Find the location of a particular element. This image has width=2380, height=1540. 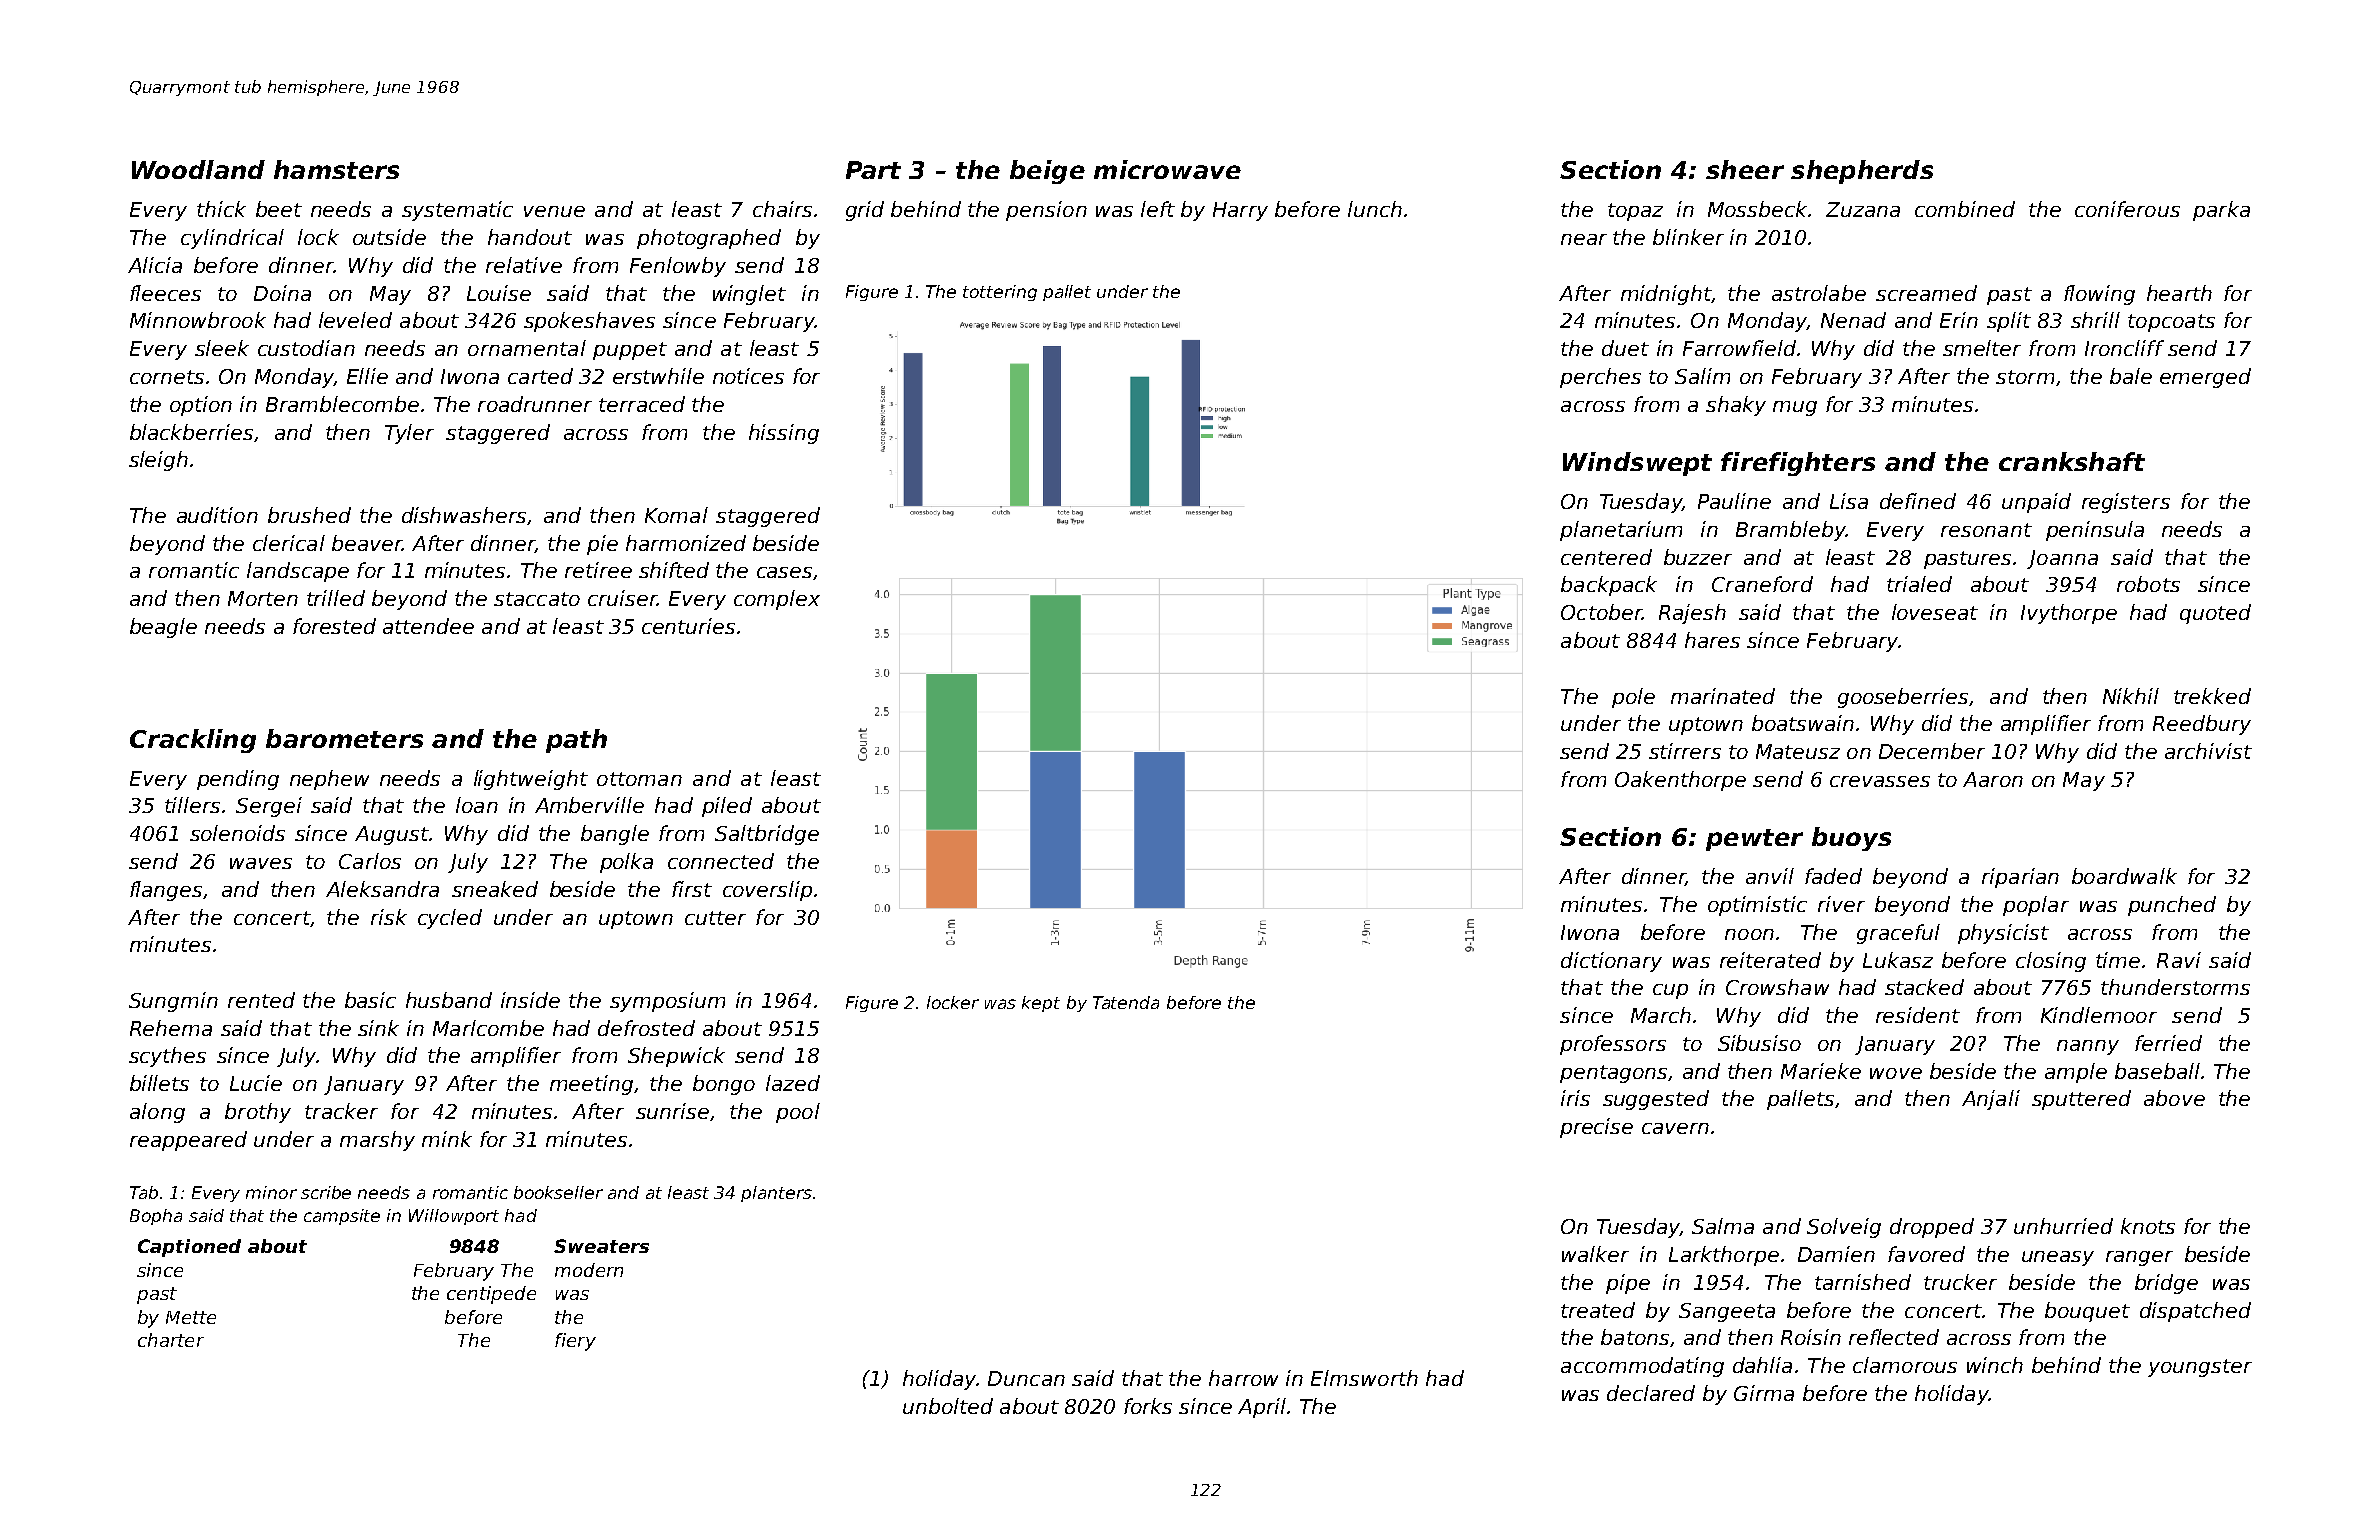

Part is located at coordinates (873, 170).
